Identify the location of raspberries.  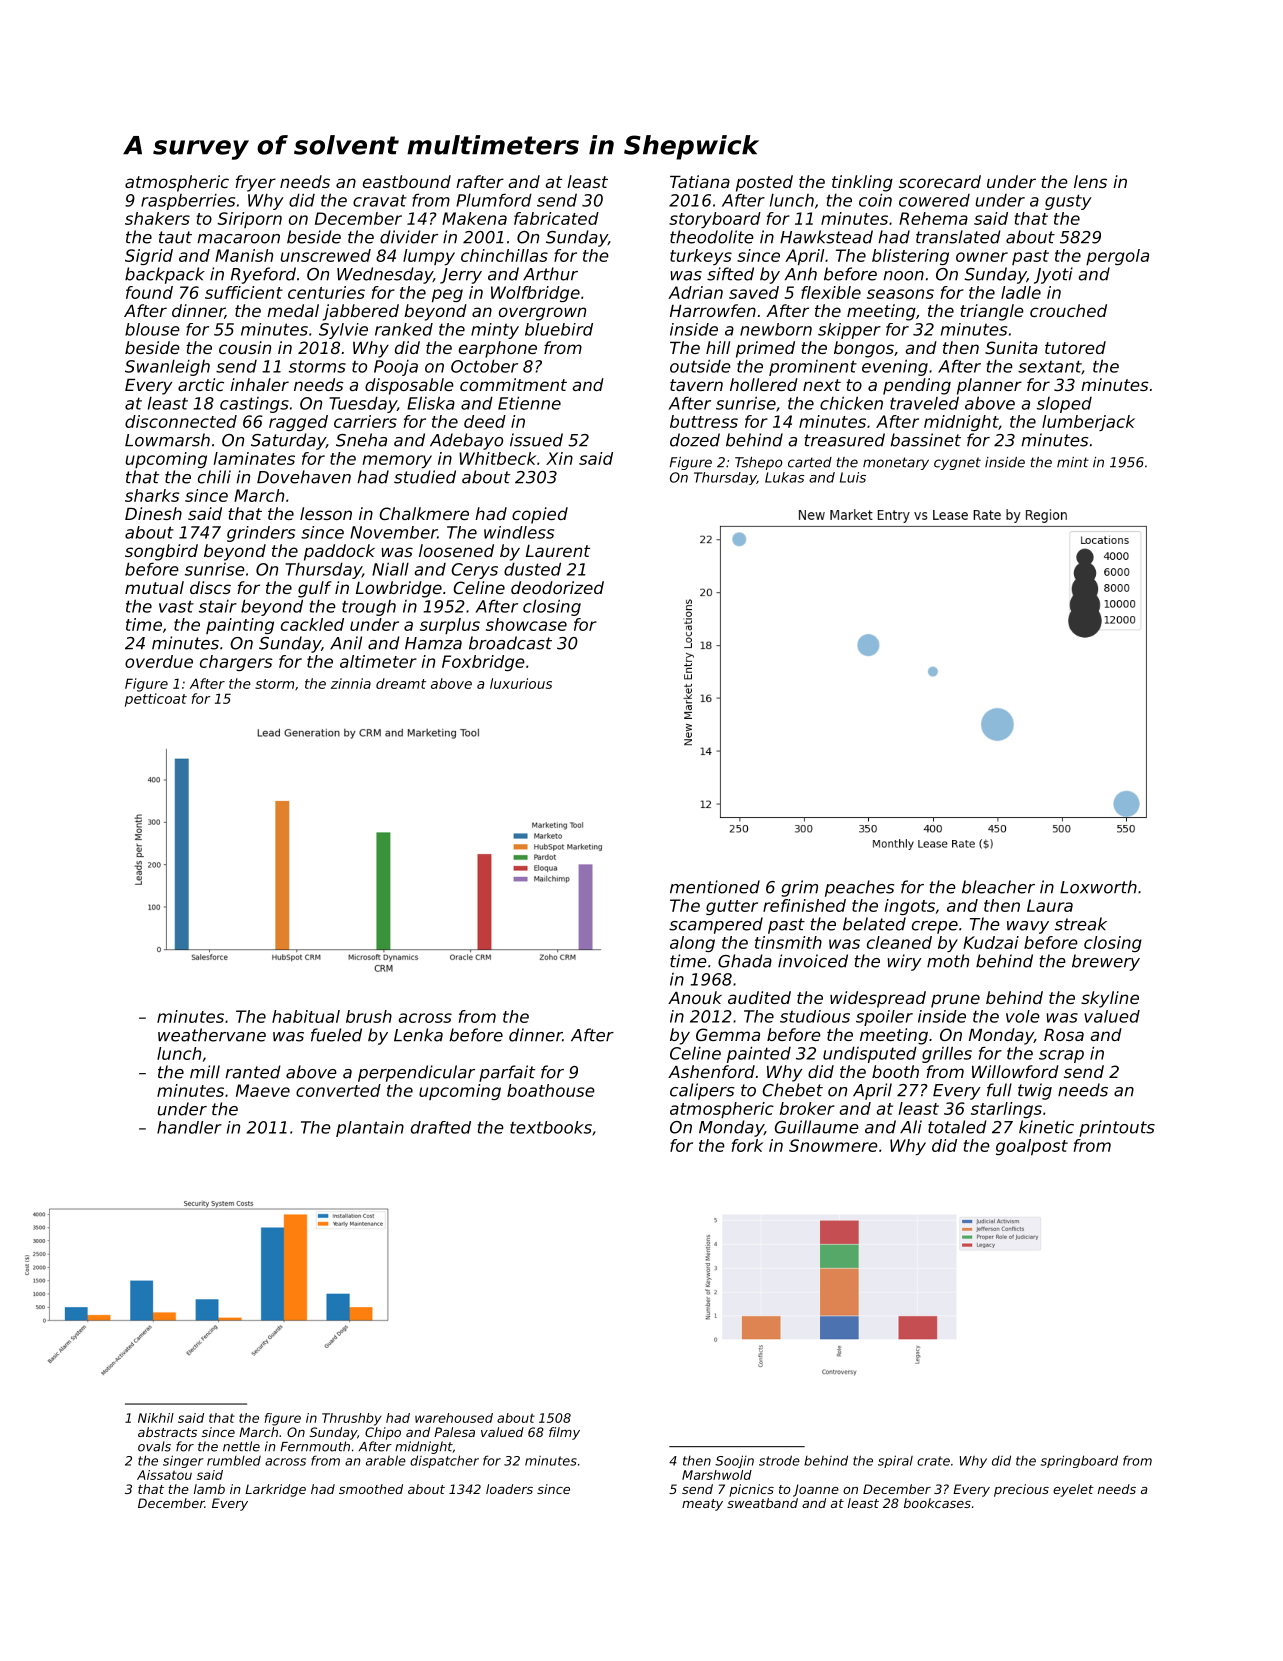
(188, 202).
